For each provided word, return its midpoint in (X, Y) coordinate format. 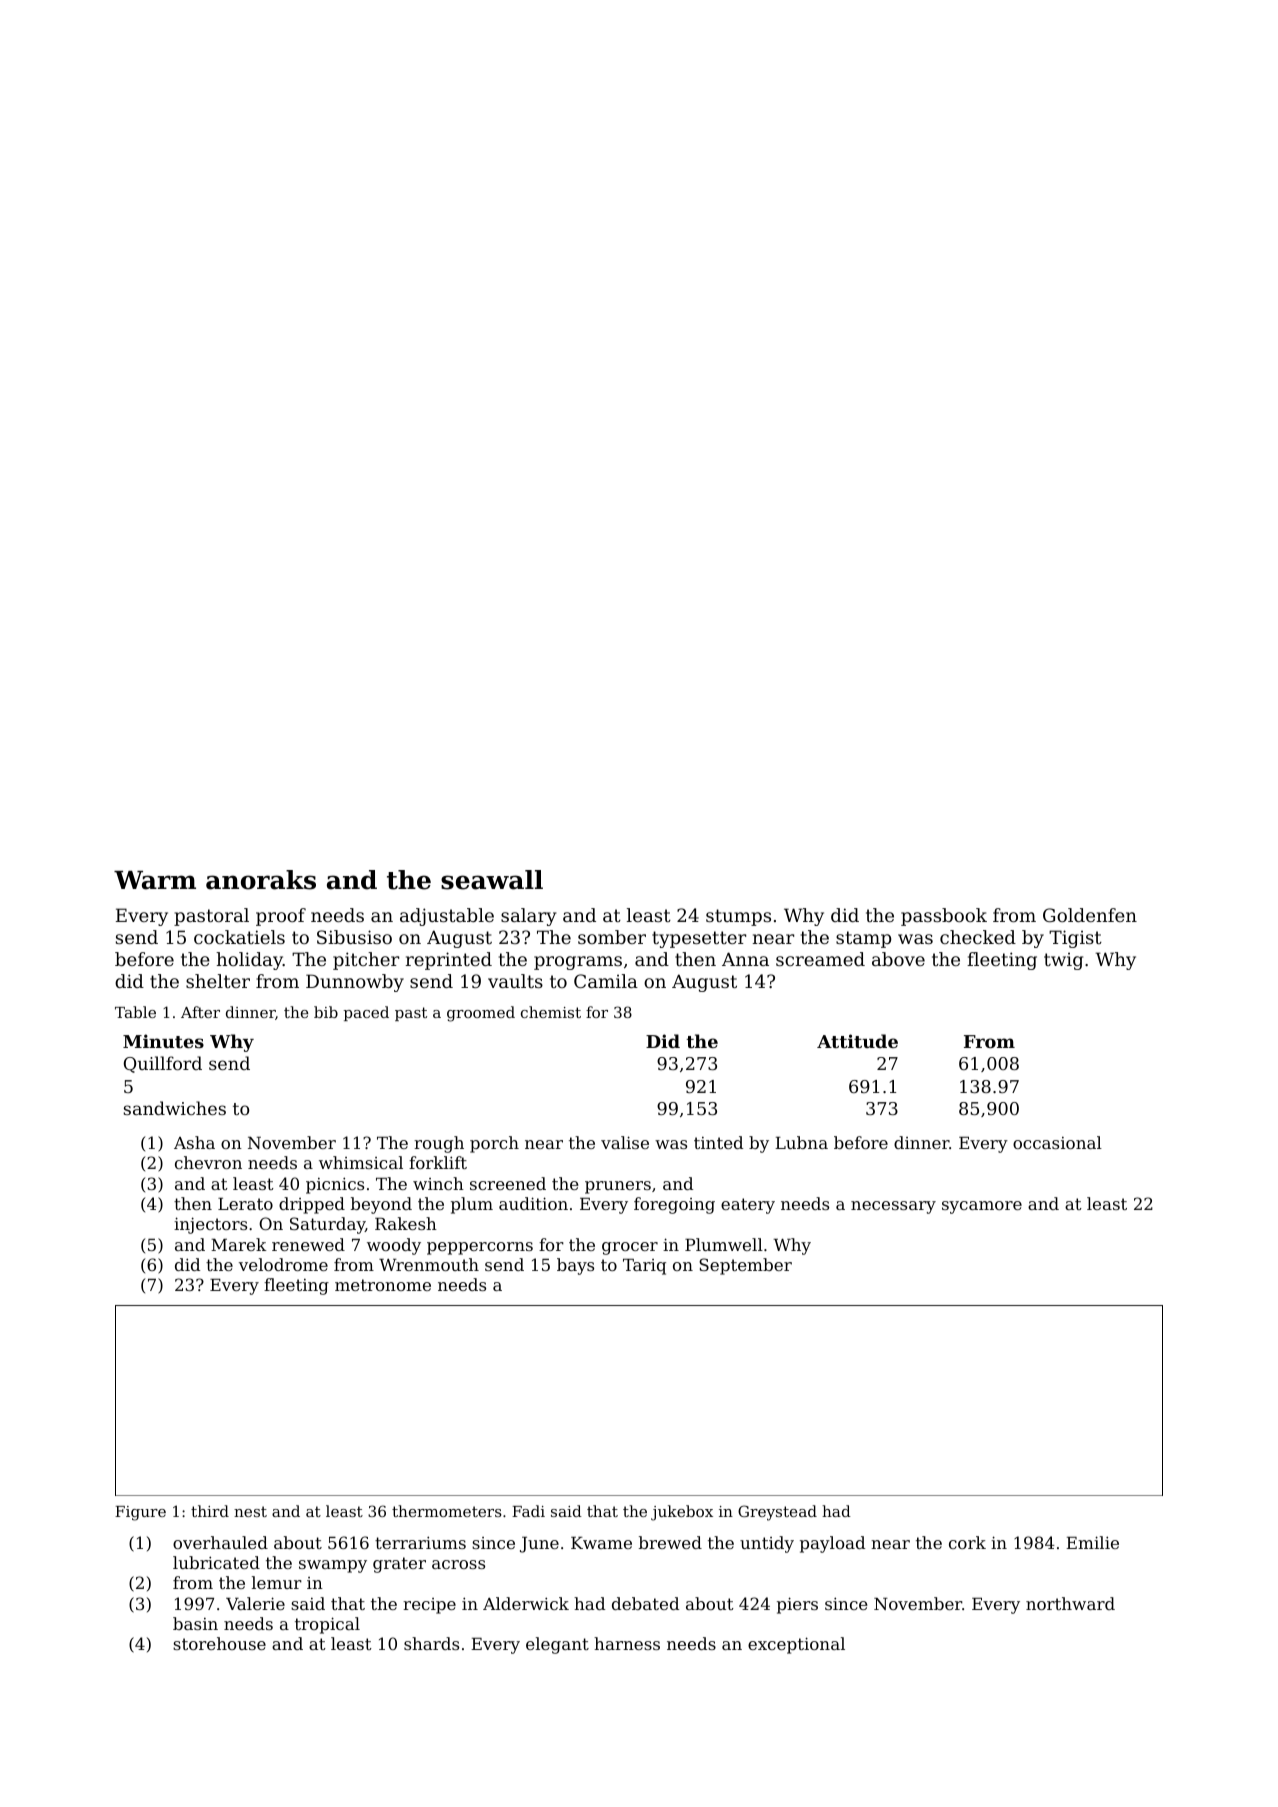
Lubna (801, 1142)
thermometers (447, 1511)
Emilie (1092, 1542)
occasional (1057, 1142)
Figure (140, 1513)
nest (250, 1511)
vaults (515, 981)
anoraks (261, 880)
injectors (210, 1225)
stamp (863, 939)
